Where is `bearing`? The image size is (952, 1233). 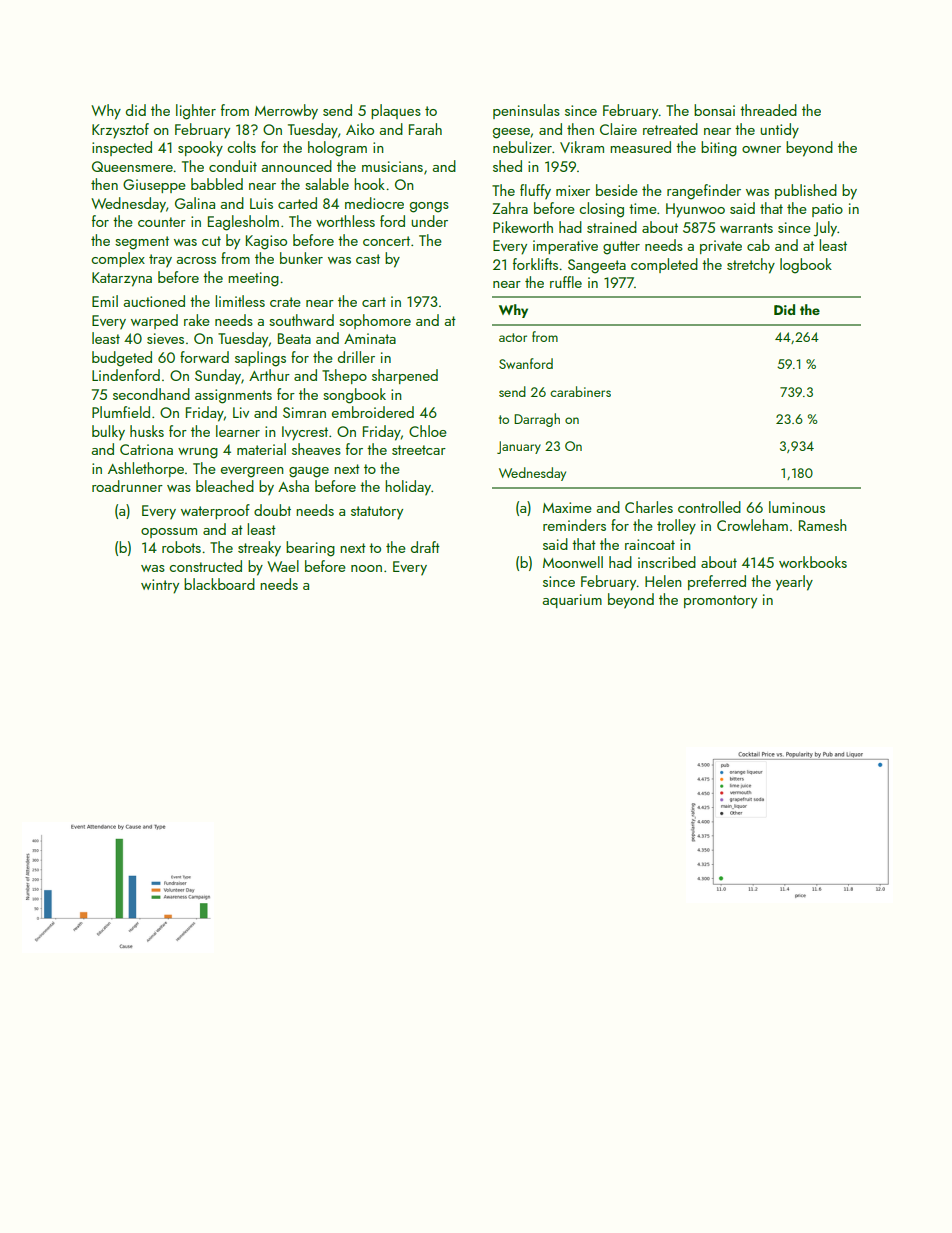
bearing is located at coordinates (310, 549).
